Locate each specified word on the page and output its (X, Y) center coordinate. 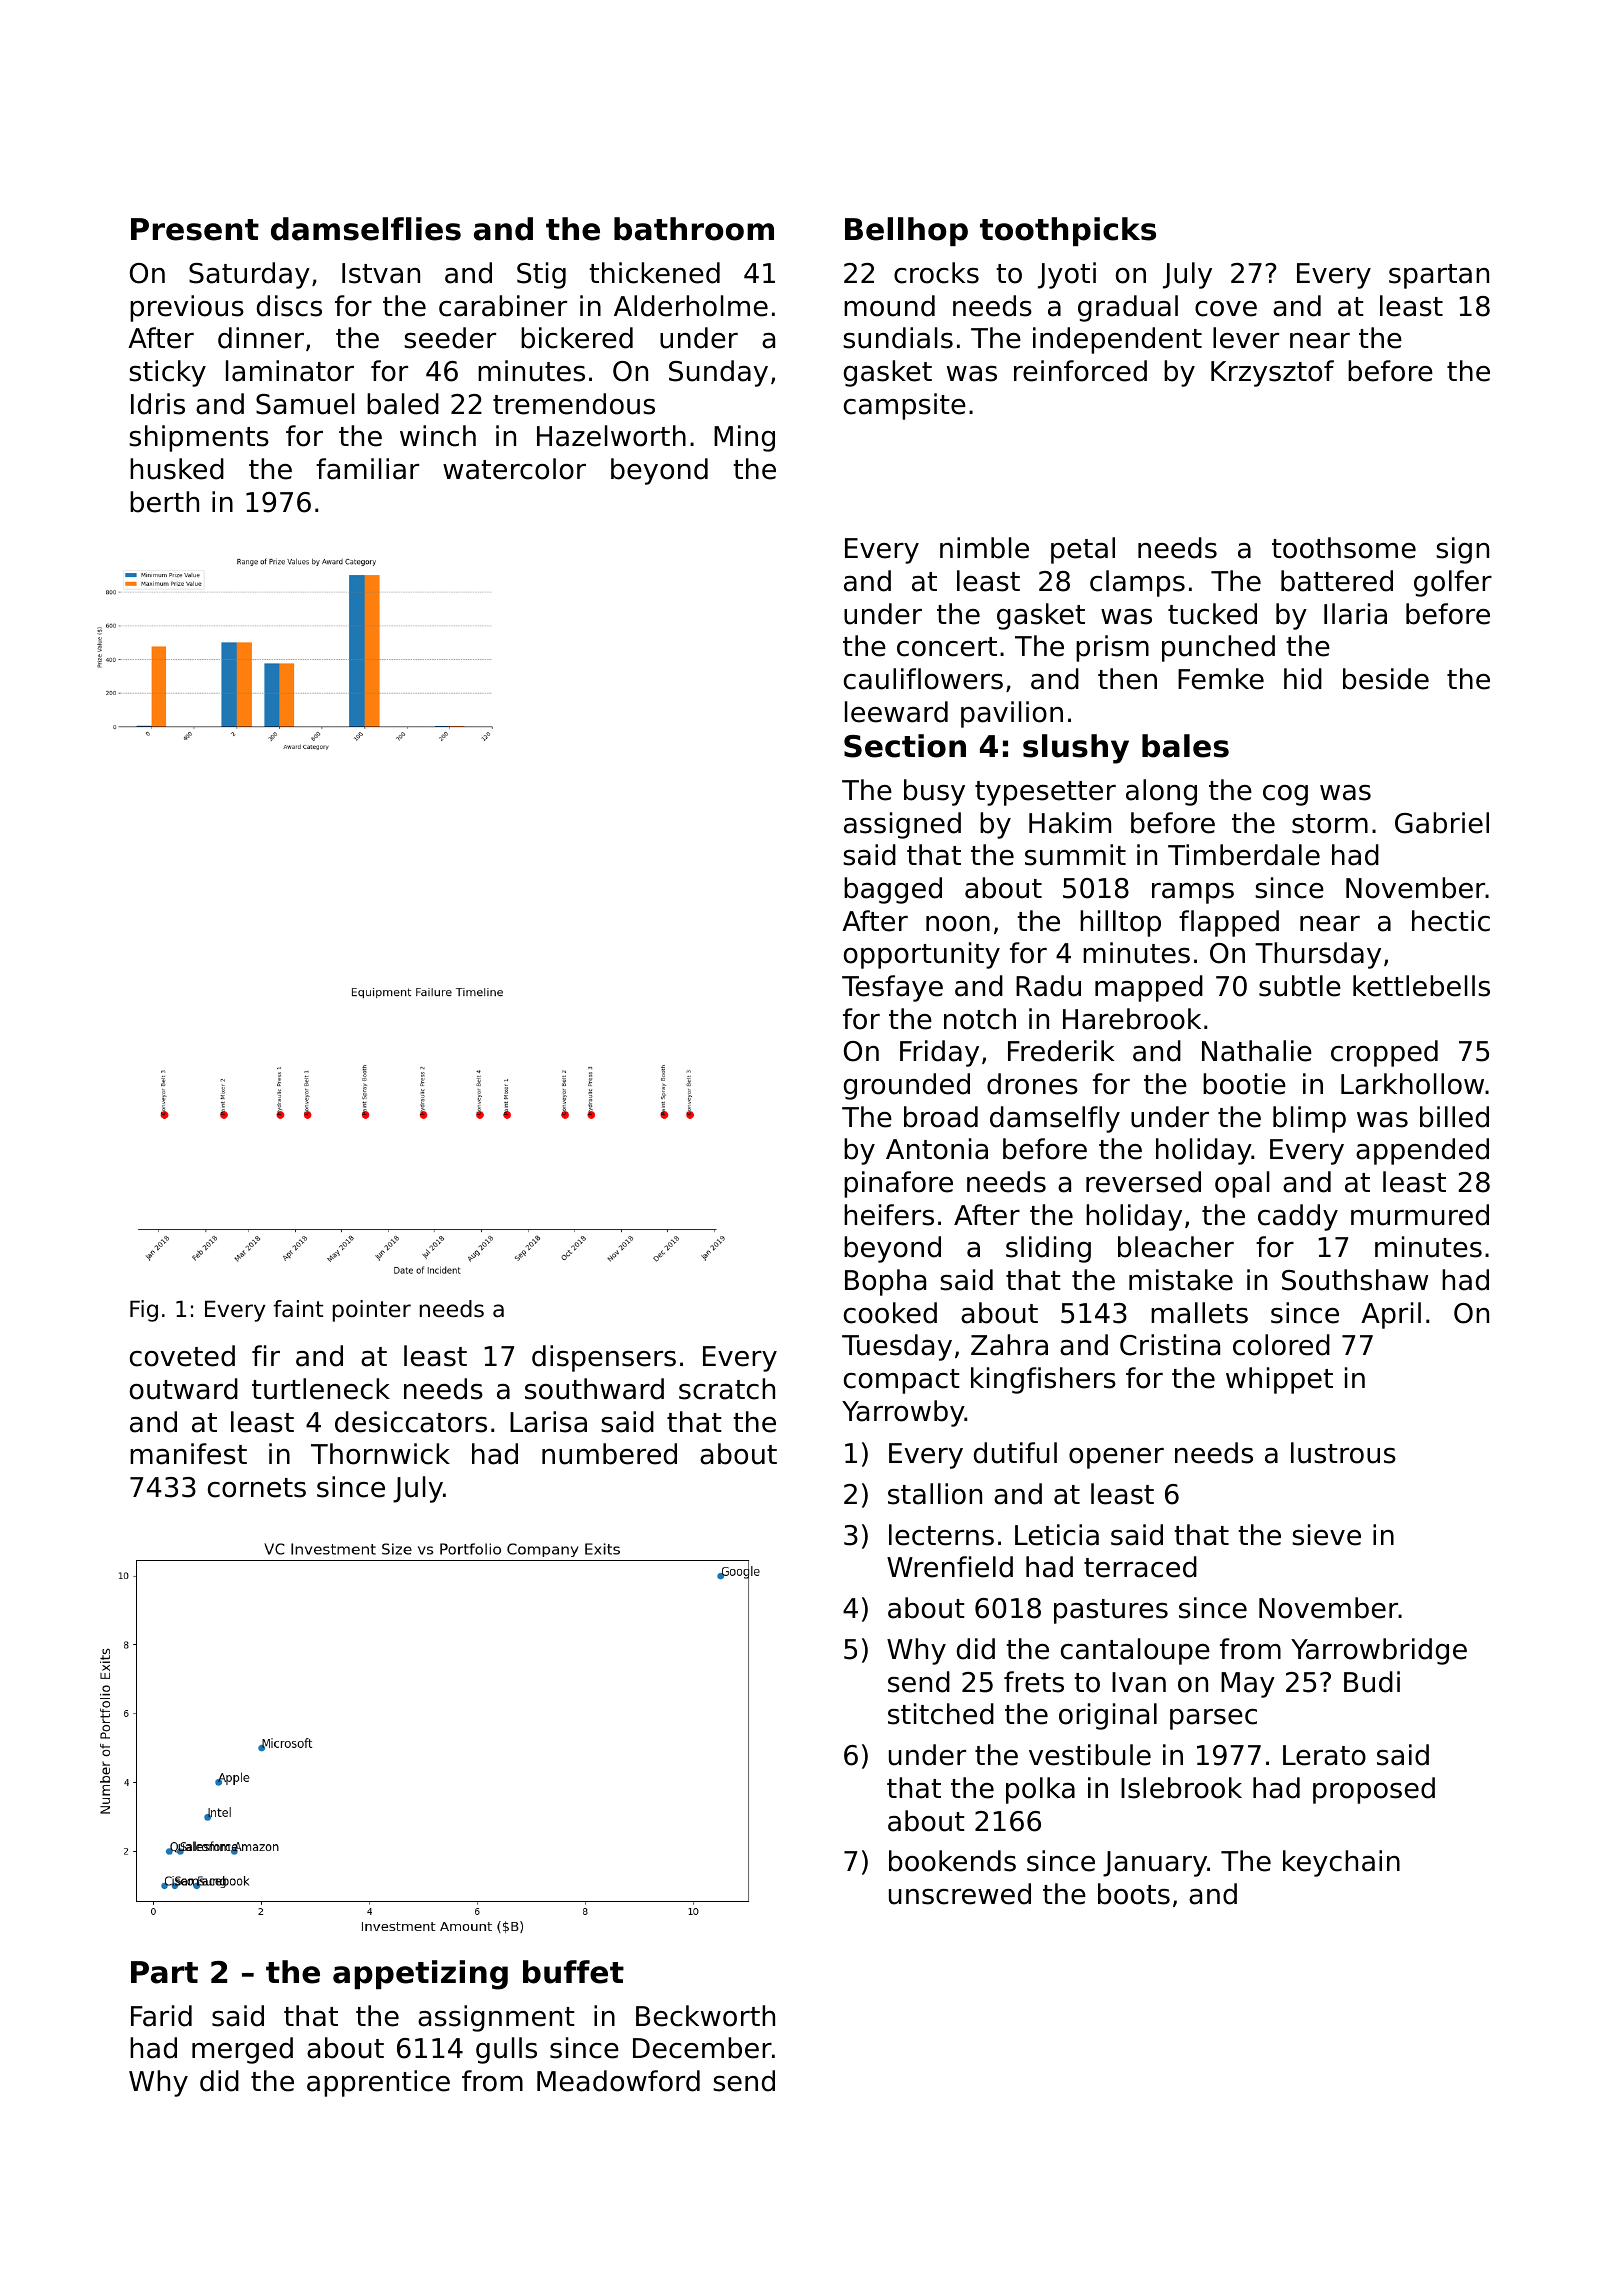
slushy (1076, 749)
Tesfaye (892, 988)
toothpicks (1068, 231)
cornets (257, 1488)
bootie (1244, 1084)
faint (298, 1309)
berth (164, 502)
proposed (1374, 1790)
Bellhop (906, 231)
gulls (506, 2050)
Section (905, 746)
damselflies (366, 229)
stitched (941, 1714)
